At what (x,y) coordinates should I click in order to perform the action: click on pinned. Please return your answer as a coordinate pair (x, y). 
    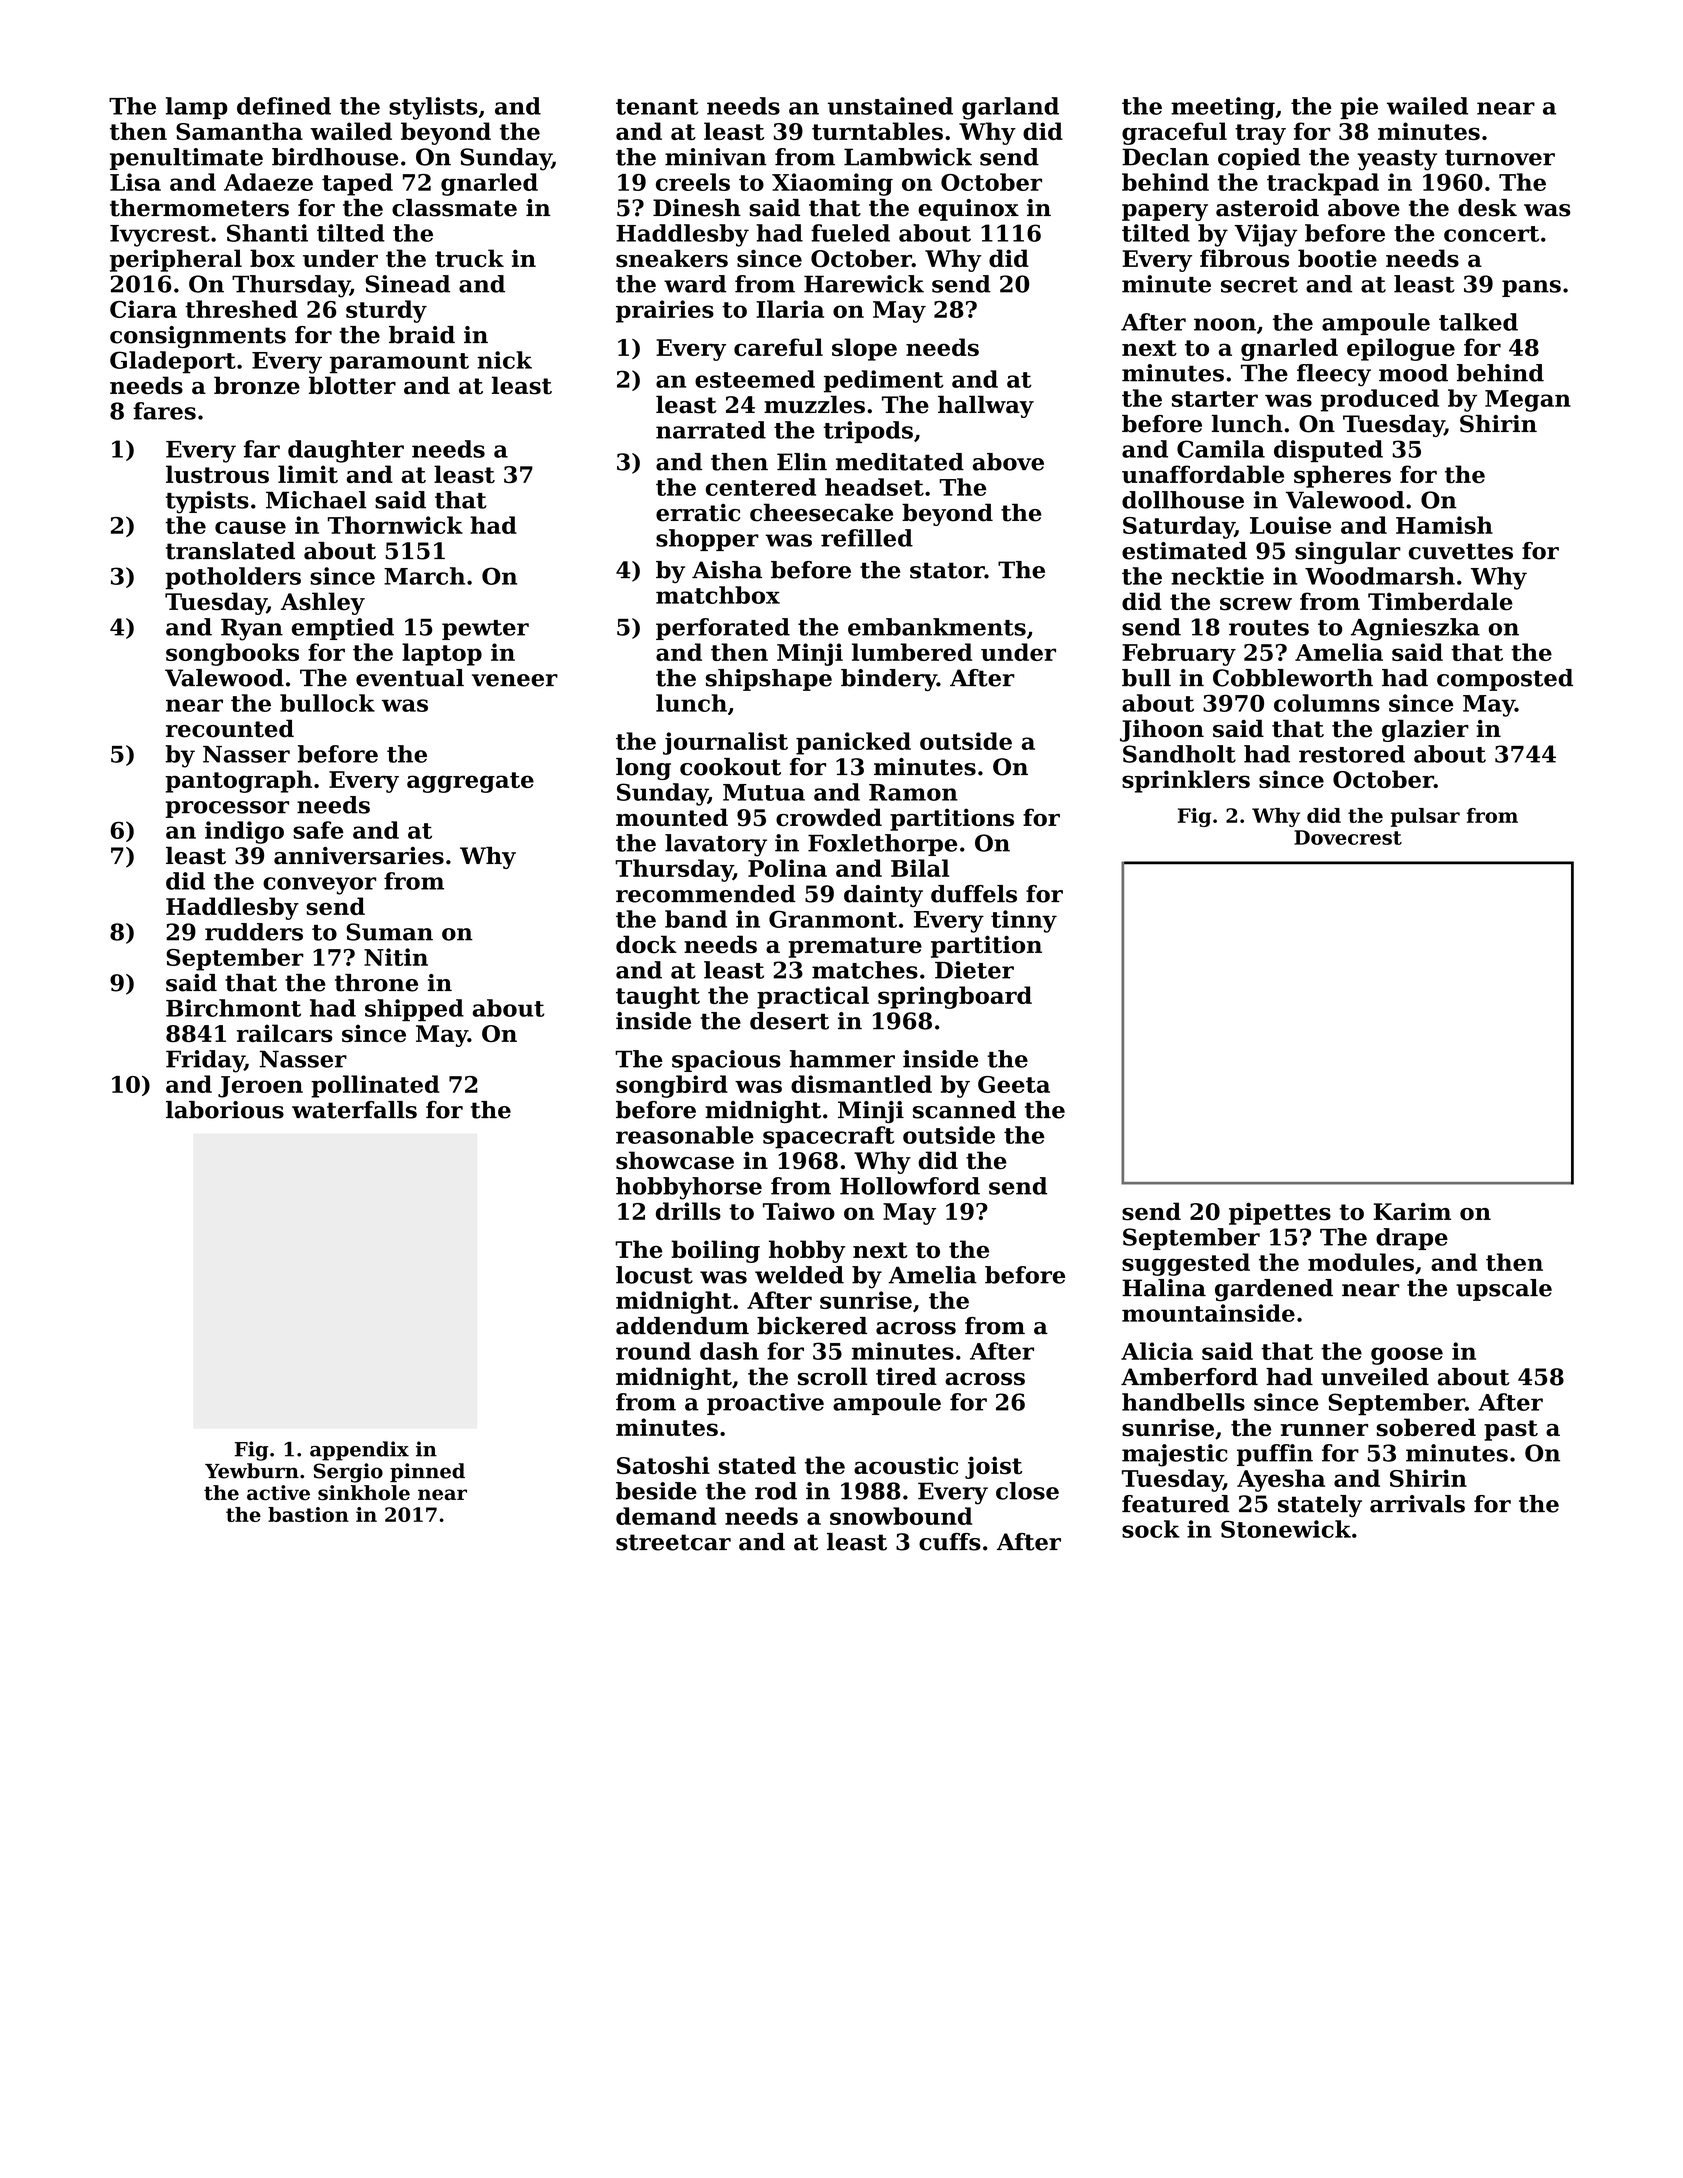
    Looking at the image, I should click on (427, 1472).
